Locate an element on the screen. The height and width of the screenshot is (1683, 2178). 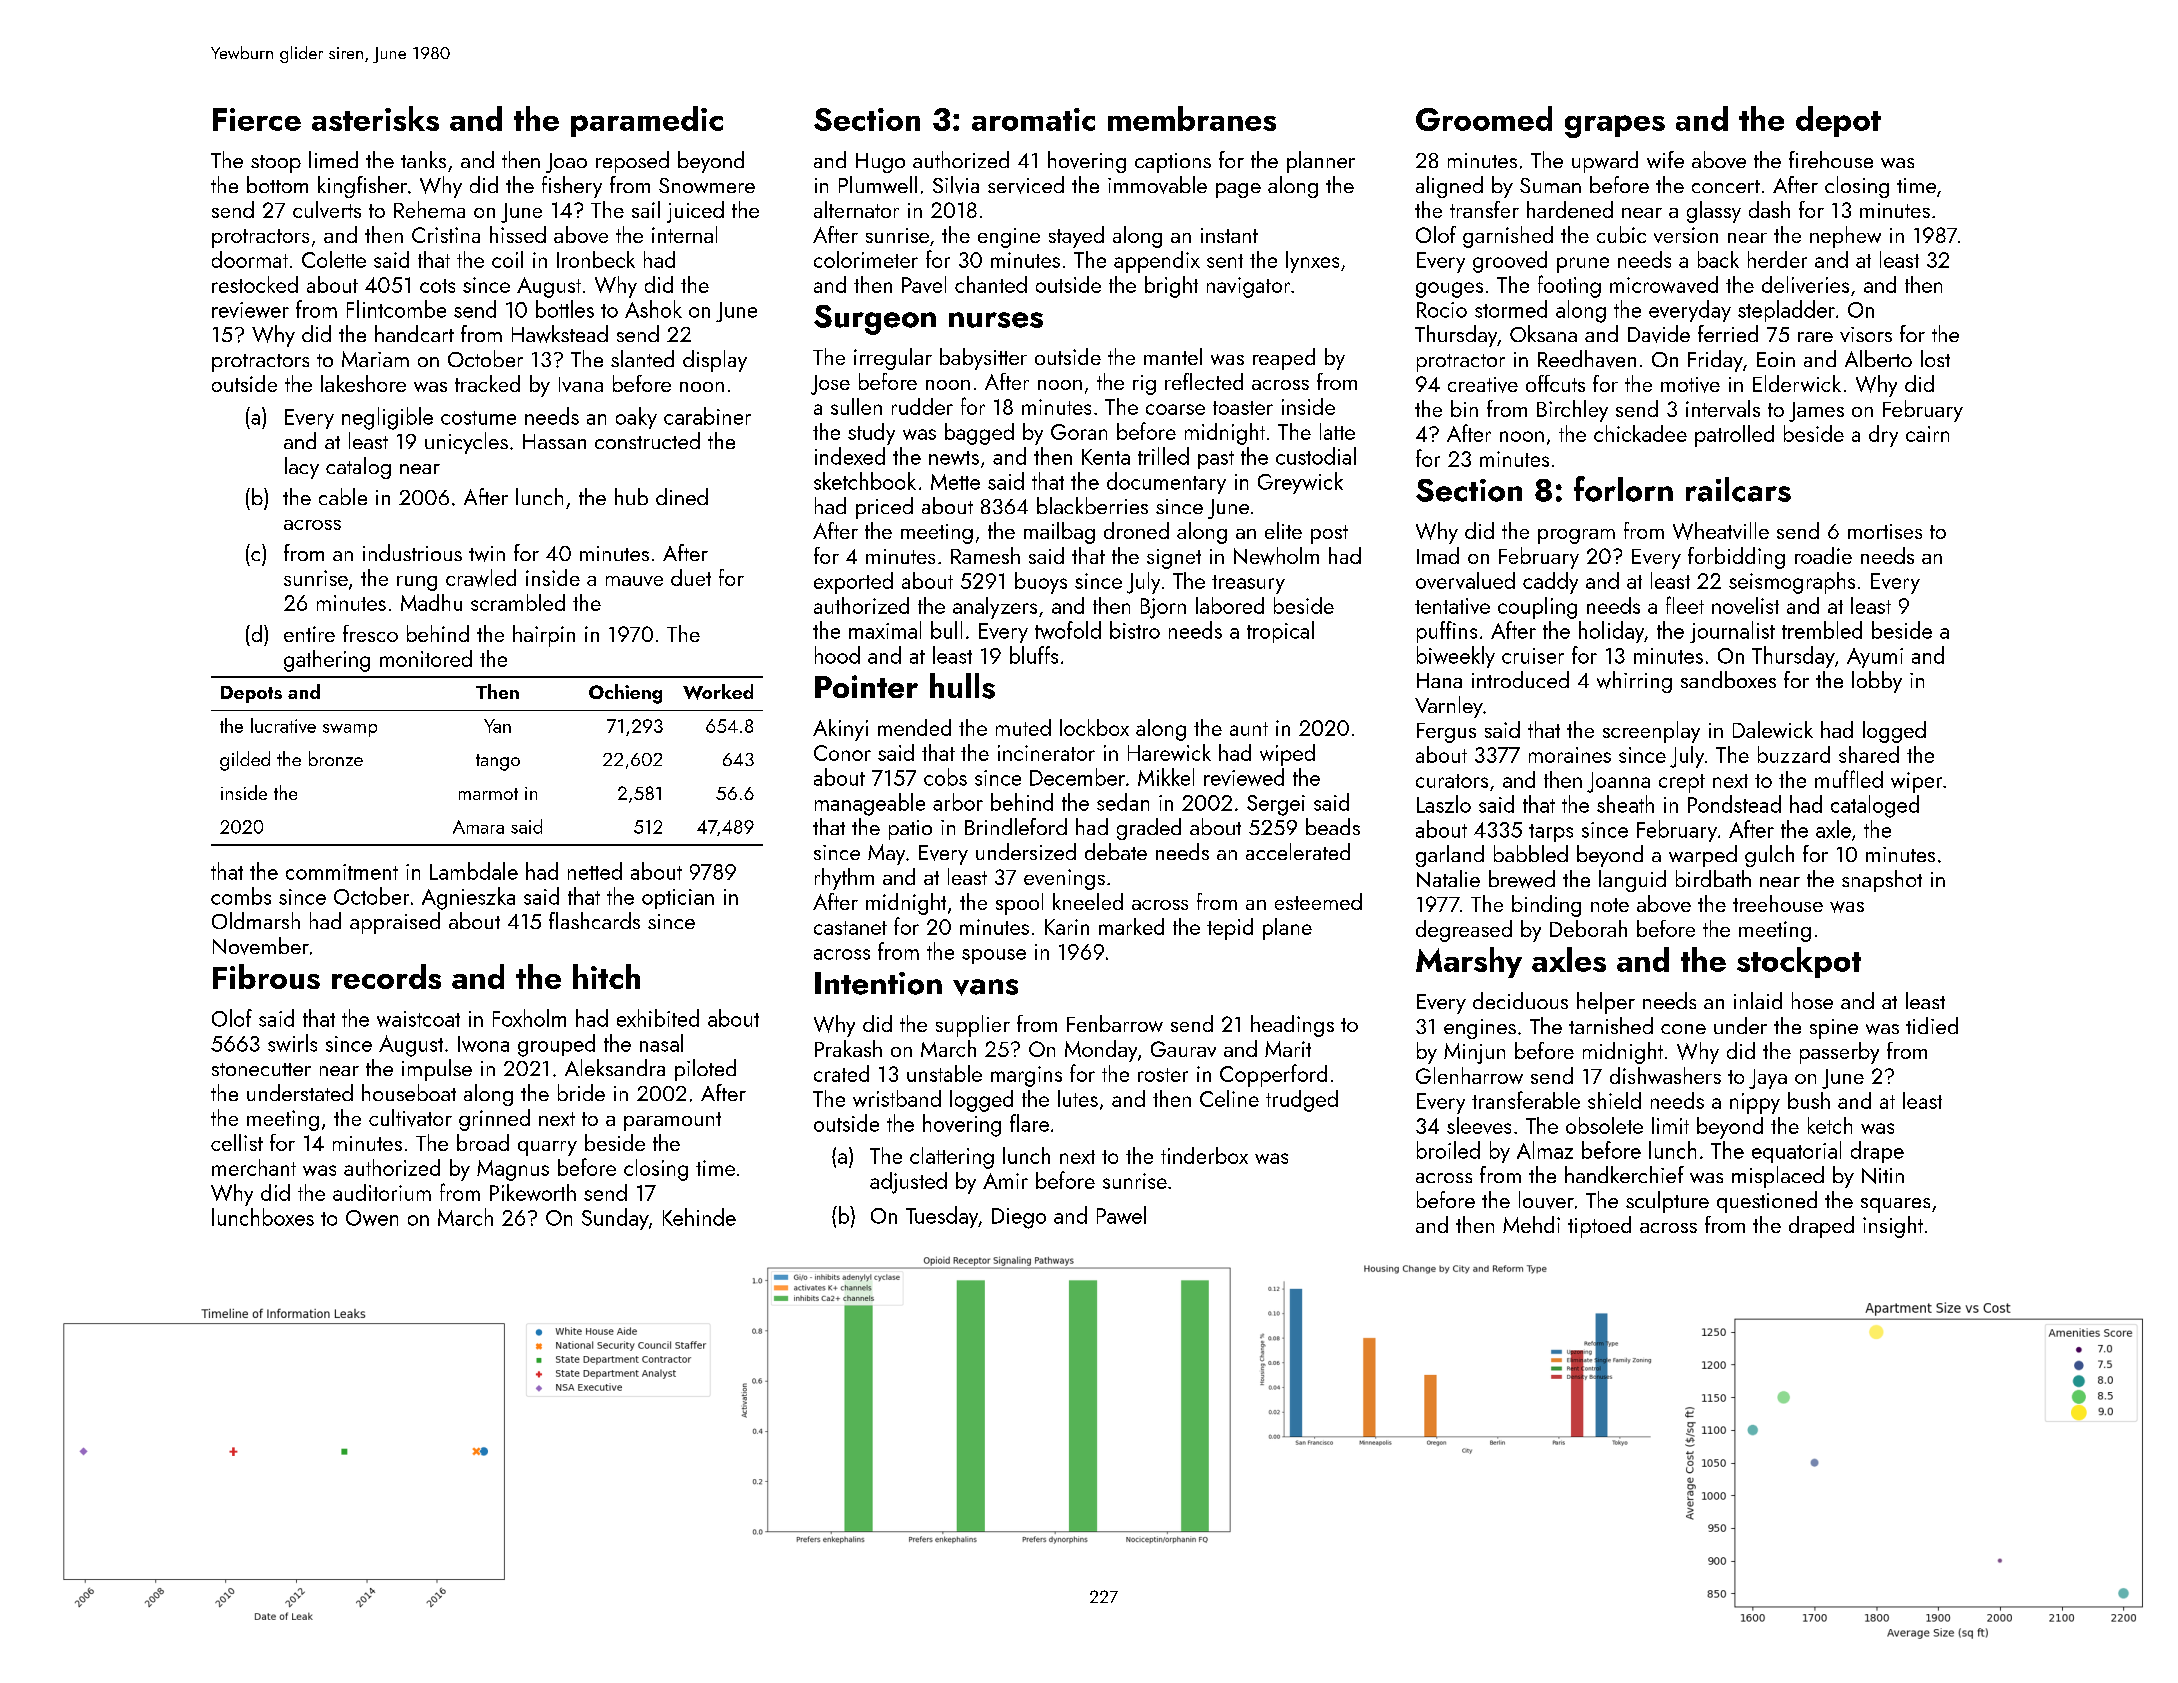
hub is located at coordinates (631, 496).
